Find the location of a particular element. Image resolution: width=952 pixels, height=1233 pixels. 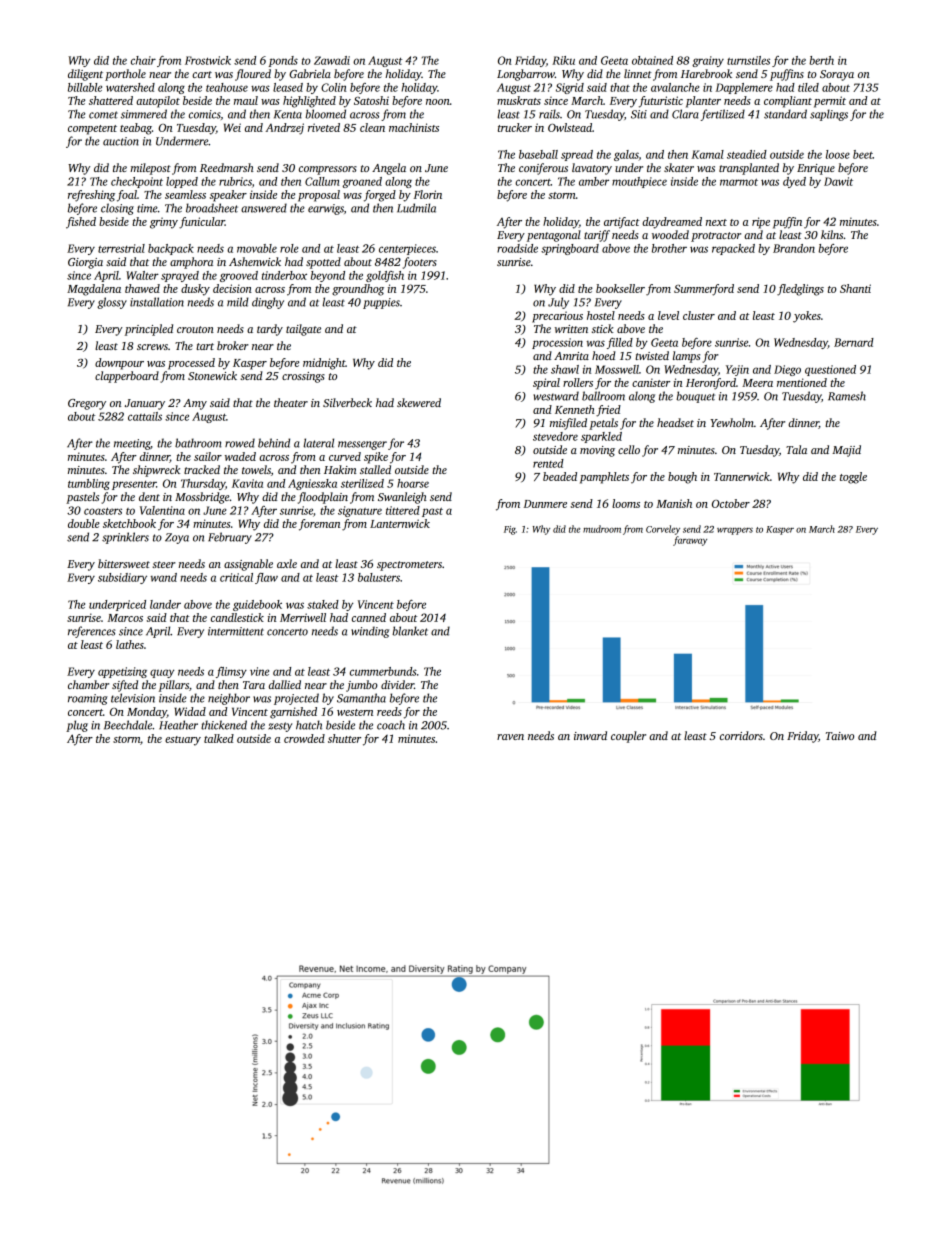

milepost is located at coordinates (150, 169).
